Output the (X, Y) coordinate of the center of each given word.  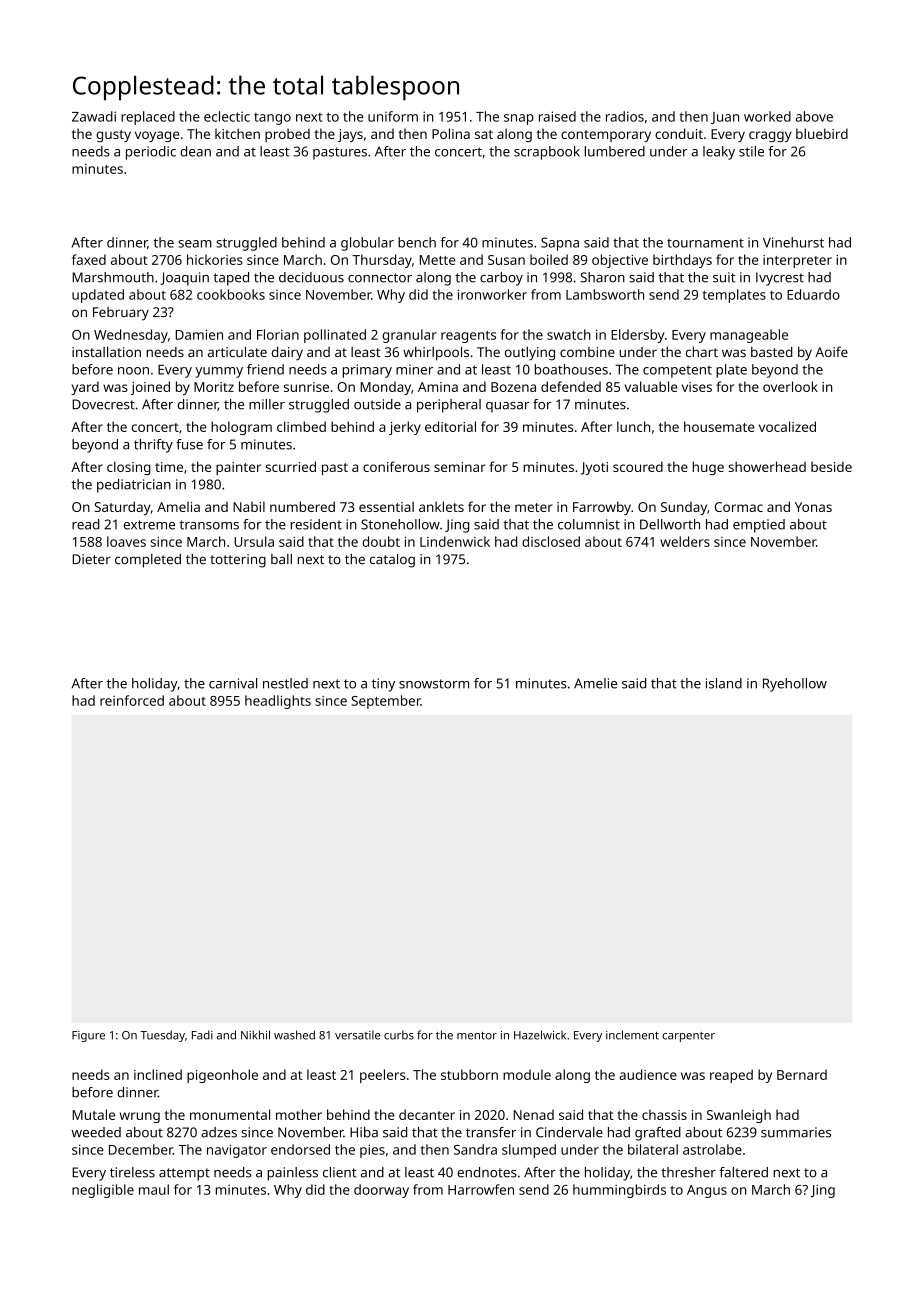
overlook (790, 386)
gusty (113, 136)
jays (350, 135)
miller (267, 404)
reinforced (132, 700)
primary (367, 371)
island (724, 683)
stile (751, 151)
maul (154, 1189)
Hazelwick (540, 1035)
